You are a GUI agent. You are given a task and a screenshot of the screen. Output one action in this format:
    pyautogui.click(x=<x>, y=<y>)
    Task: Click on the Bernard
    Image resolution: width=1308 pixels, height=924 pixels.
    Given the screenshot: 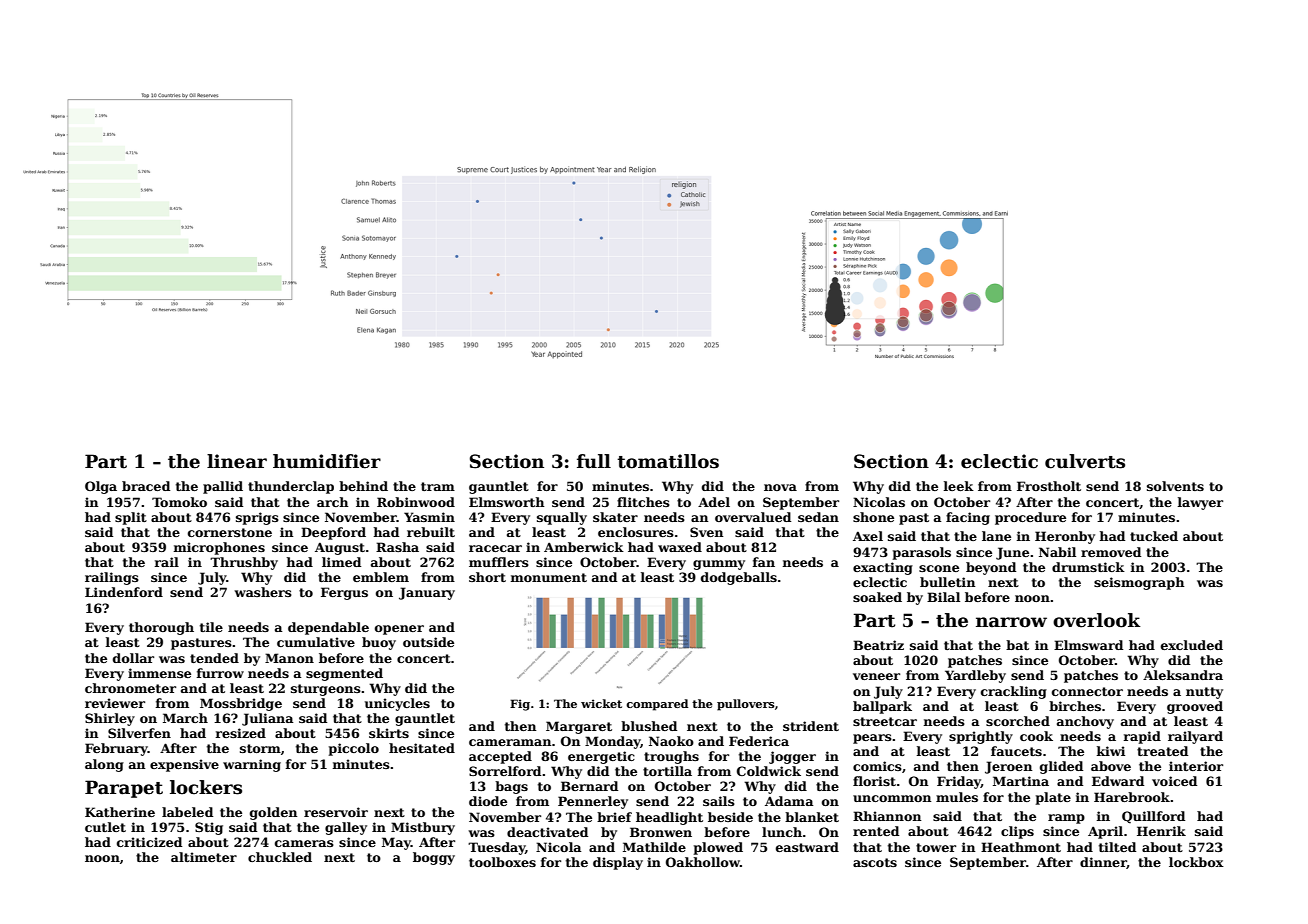 What is the action you would take?
    pyautogui.click(x=589, y=786)
